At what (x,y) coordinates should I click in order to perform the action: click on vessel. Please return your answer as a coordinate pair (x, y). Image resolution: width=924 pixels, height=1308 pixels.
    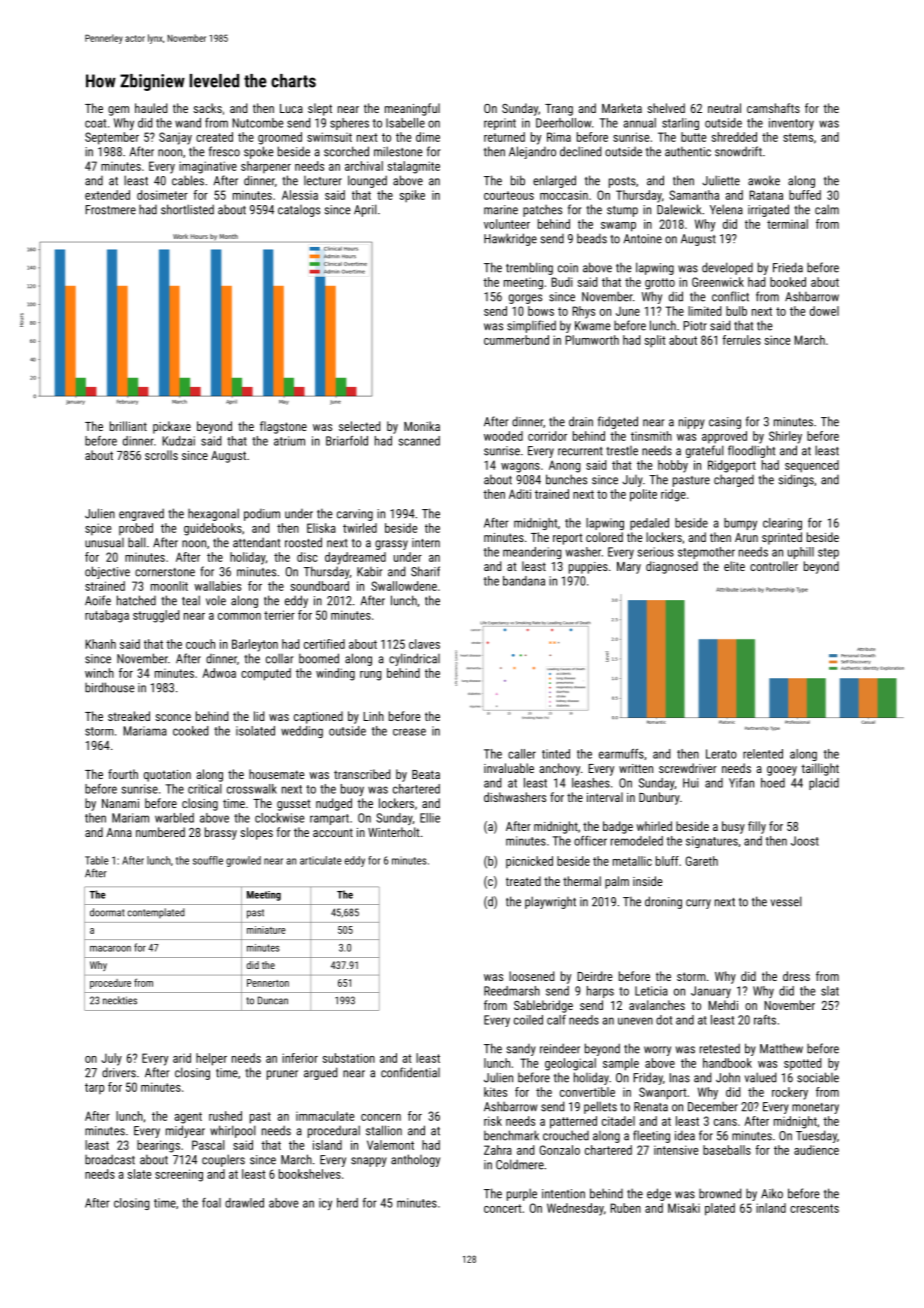
    Looking at the image, I should click on (786, 901).
